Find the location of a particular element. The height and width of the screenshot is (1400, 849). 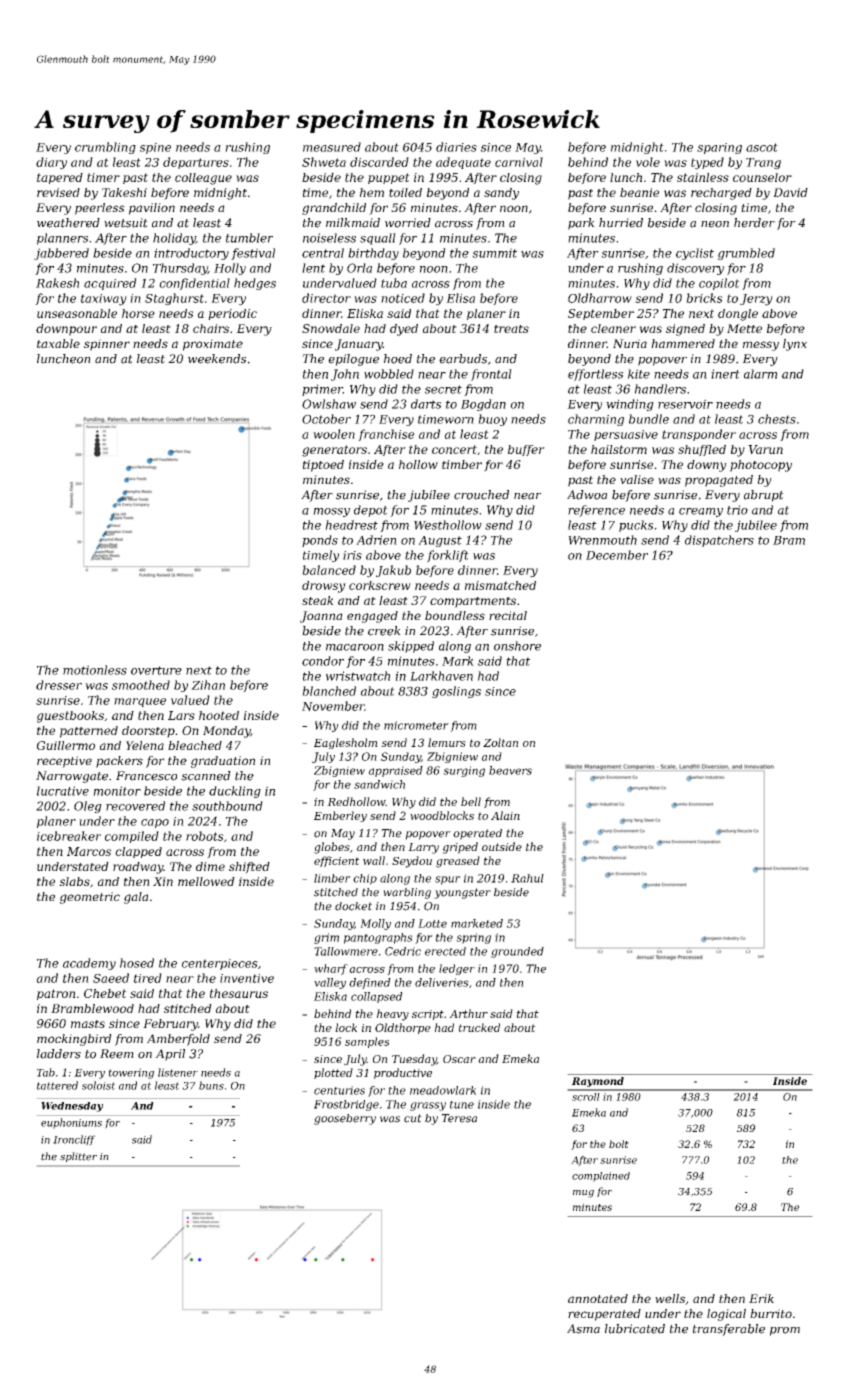

colleague is located at coordinates (203, 179).
